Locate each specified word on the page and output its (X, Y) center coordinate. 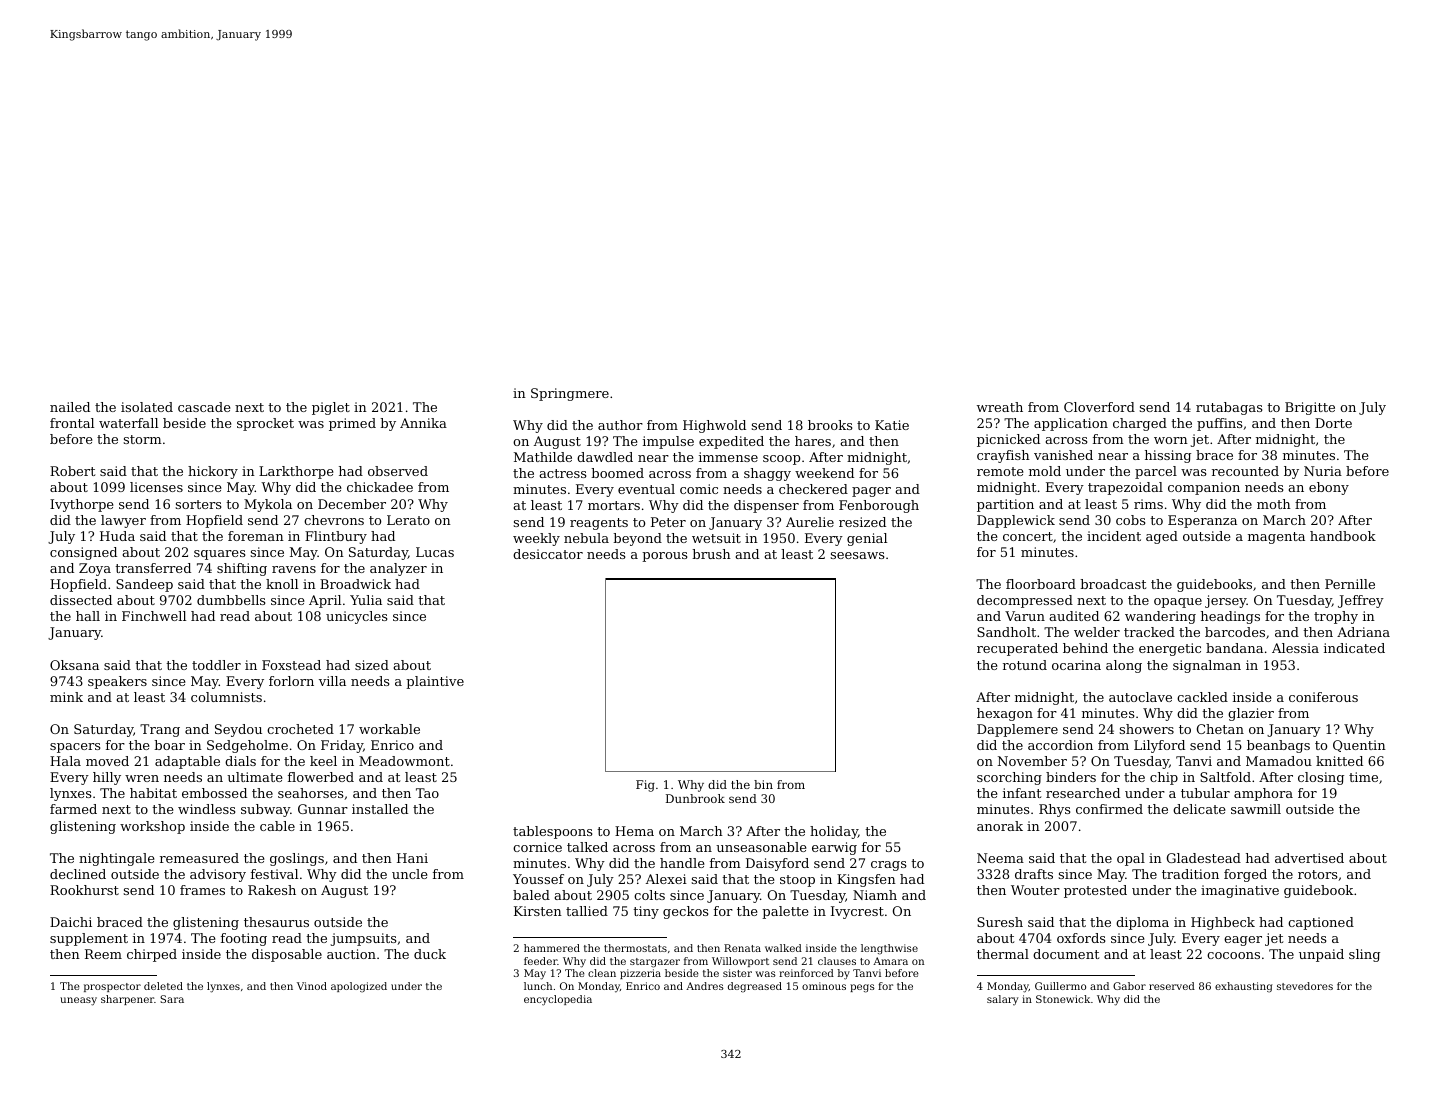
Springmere (570, 394)
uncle (409, 874)
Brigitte (1310, 408)
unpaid (1321, 955)
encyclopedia (558, 1000)
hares (813, 441)
